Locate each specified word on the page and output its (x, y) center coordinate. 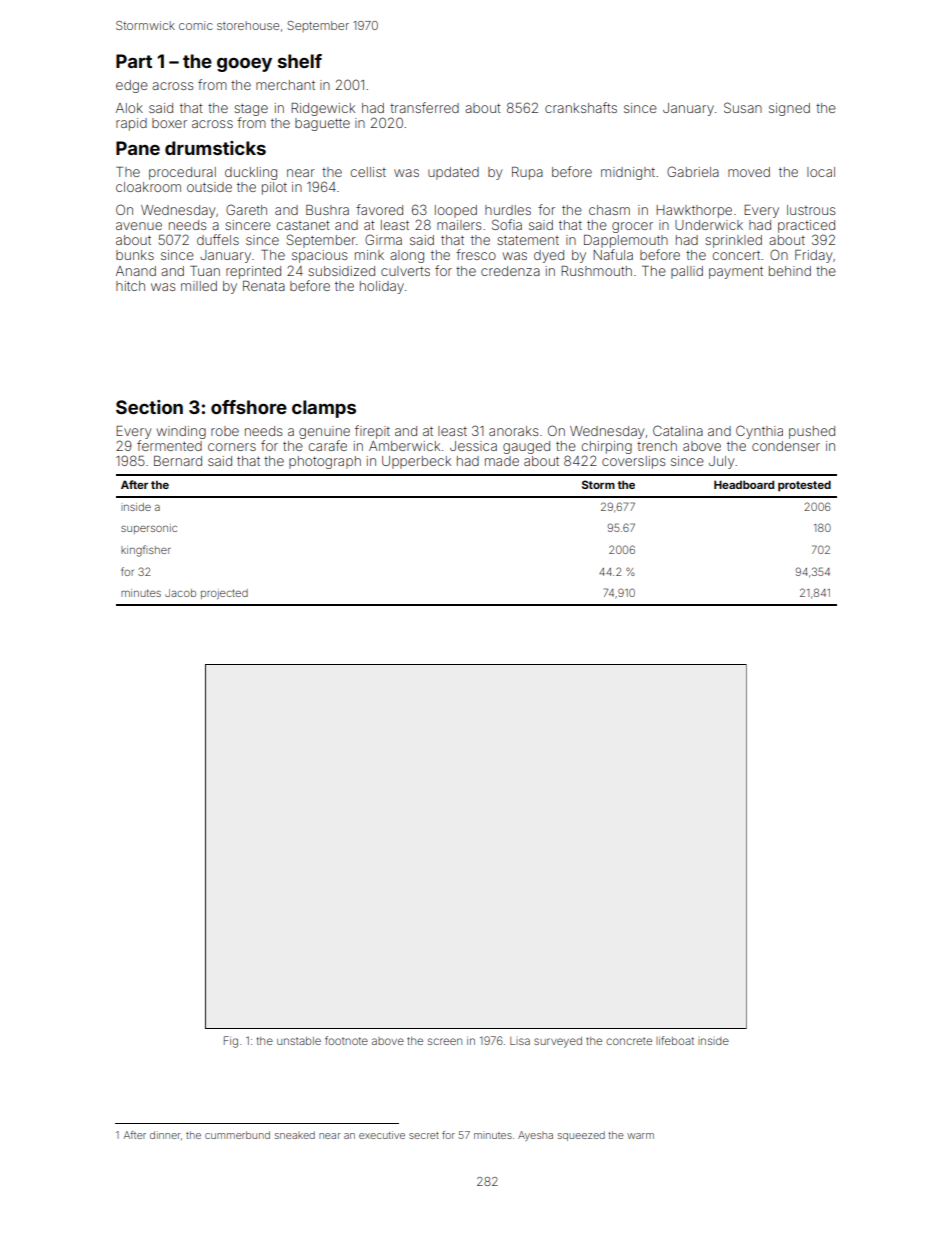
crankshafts (581, 107)
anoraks (513, 431)
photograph (325, 462)
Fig (231, 1042)
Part (134, 61)
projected (224, 594)
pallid (687, 272)
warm (640, 1136)
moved (749, 172)
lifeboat (675, 1040)
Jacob (180, 593)
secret (424, 1135)
